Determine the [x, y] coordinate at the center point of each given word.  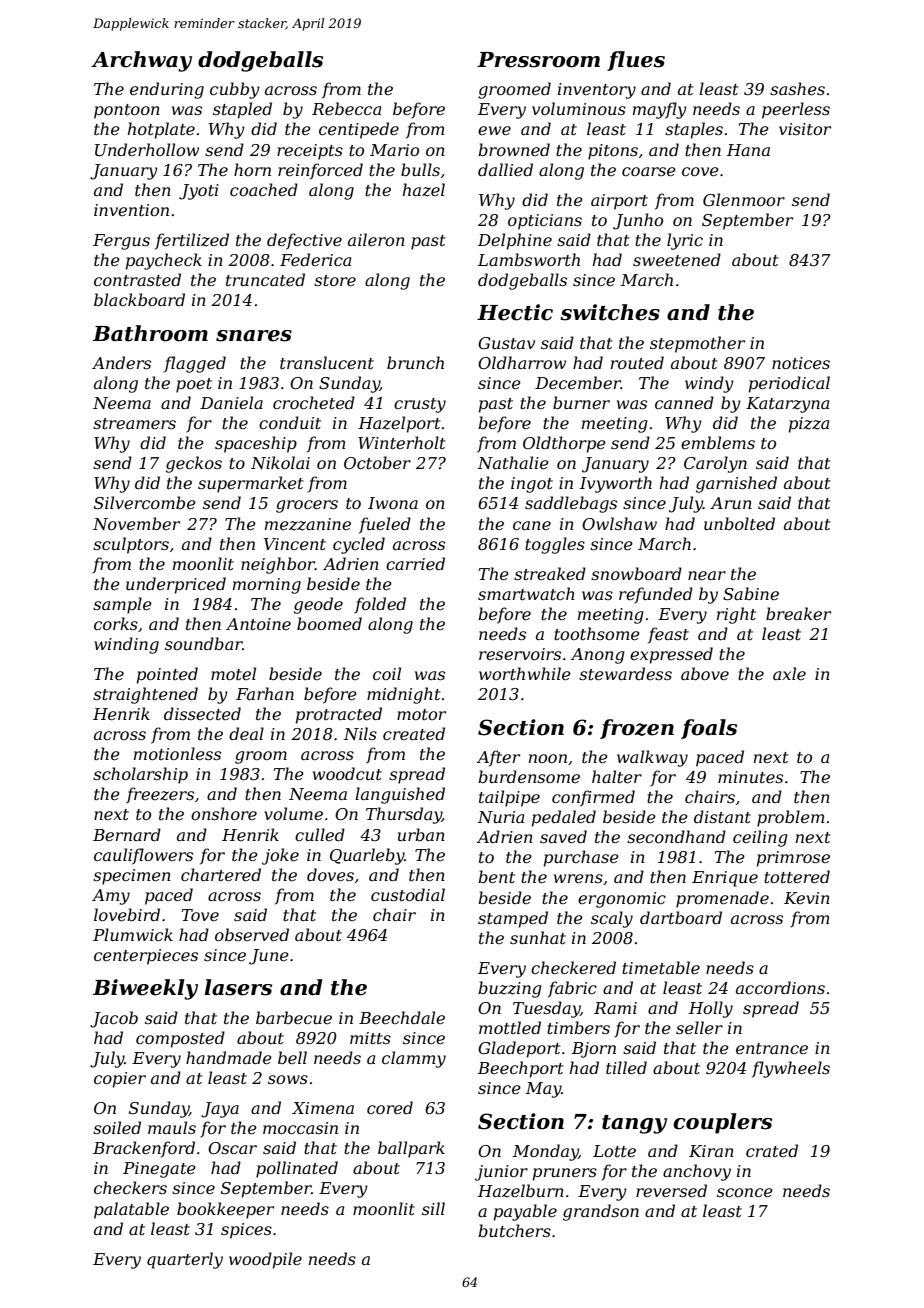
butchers [514, 1230]
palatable [131, 1210]
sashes [797, 88]
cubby [235, 90]
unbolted [739, 523]
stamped [513, 919]
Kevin [807, 898]
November [136, 523]
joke [280, 856]
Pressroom [538, 60]
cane [532, 525]
